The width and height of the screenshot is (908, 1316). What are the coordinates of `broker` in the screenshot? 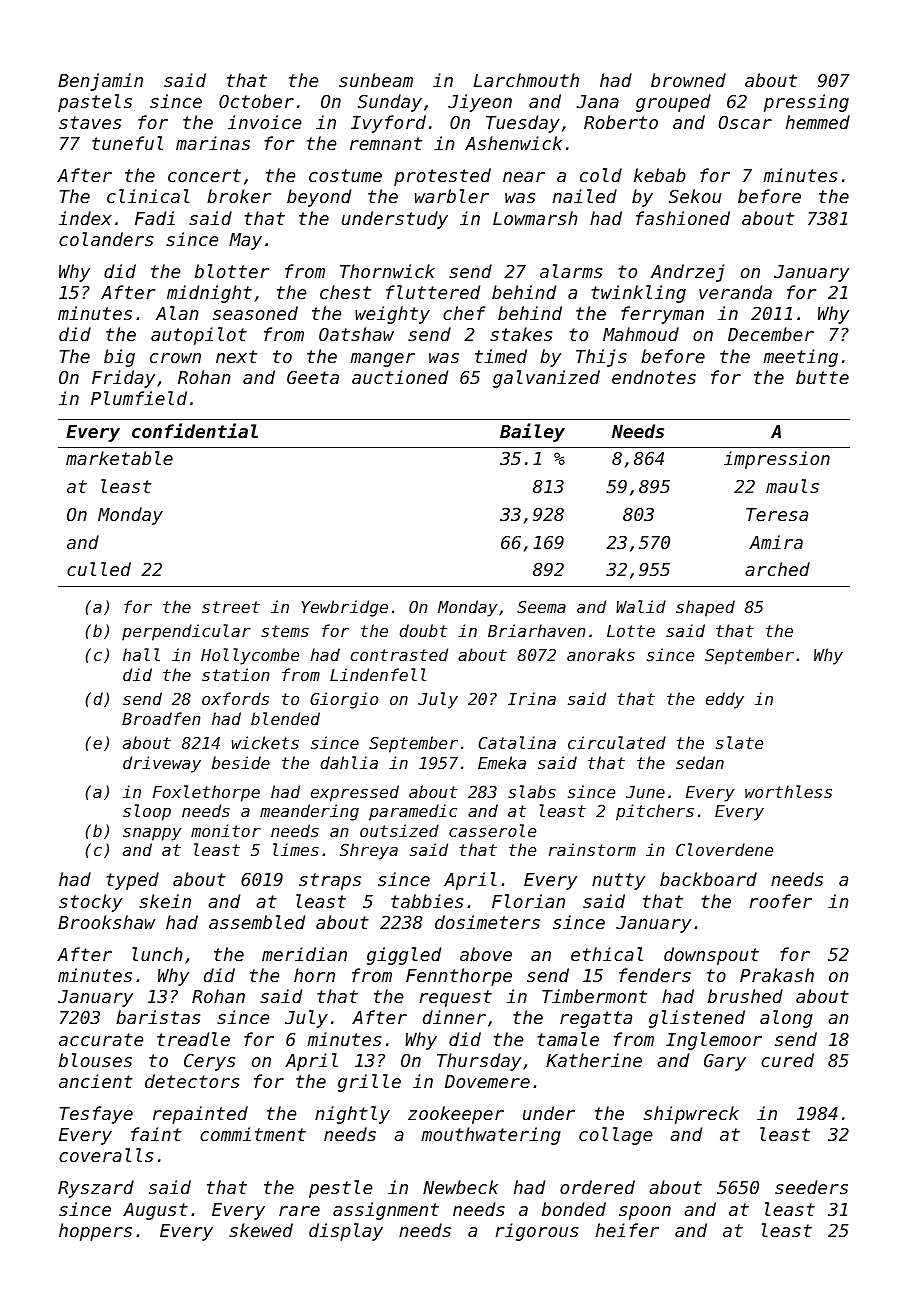 It's located at (239, 196).
